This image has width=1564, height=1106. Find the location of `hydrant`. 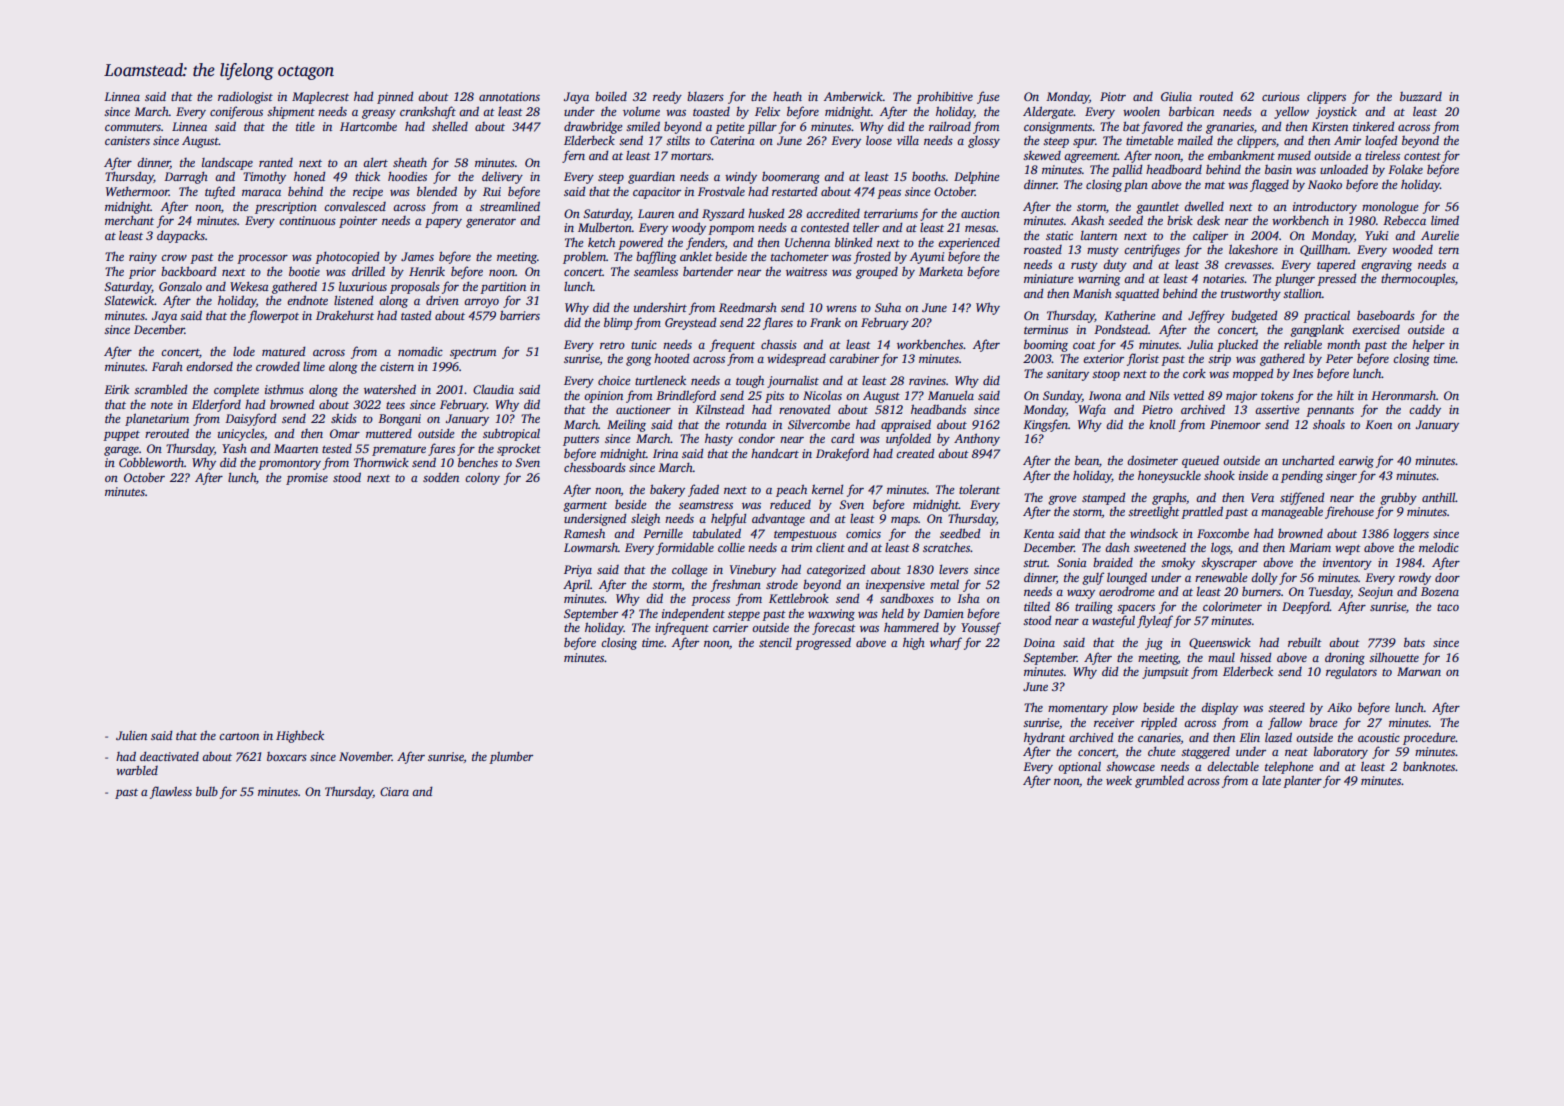

hydrant is located at coordinates (1044, 738).
